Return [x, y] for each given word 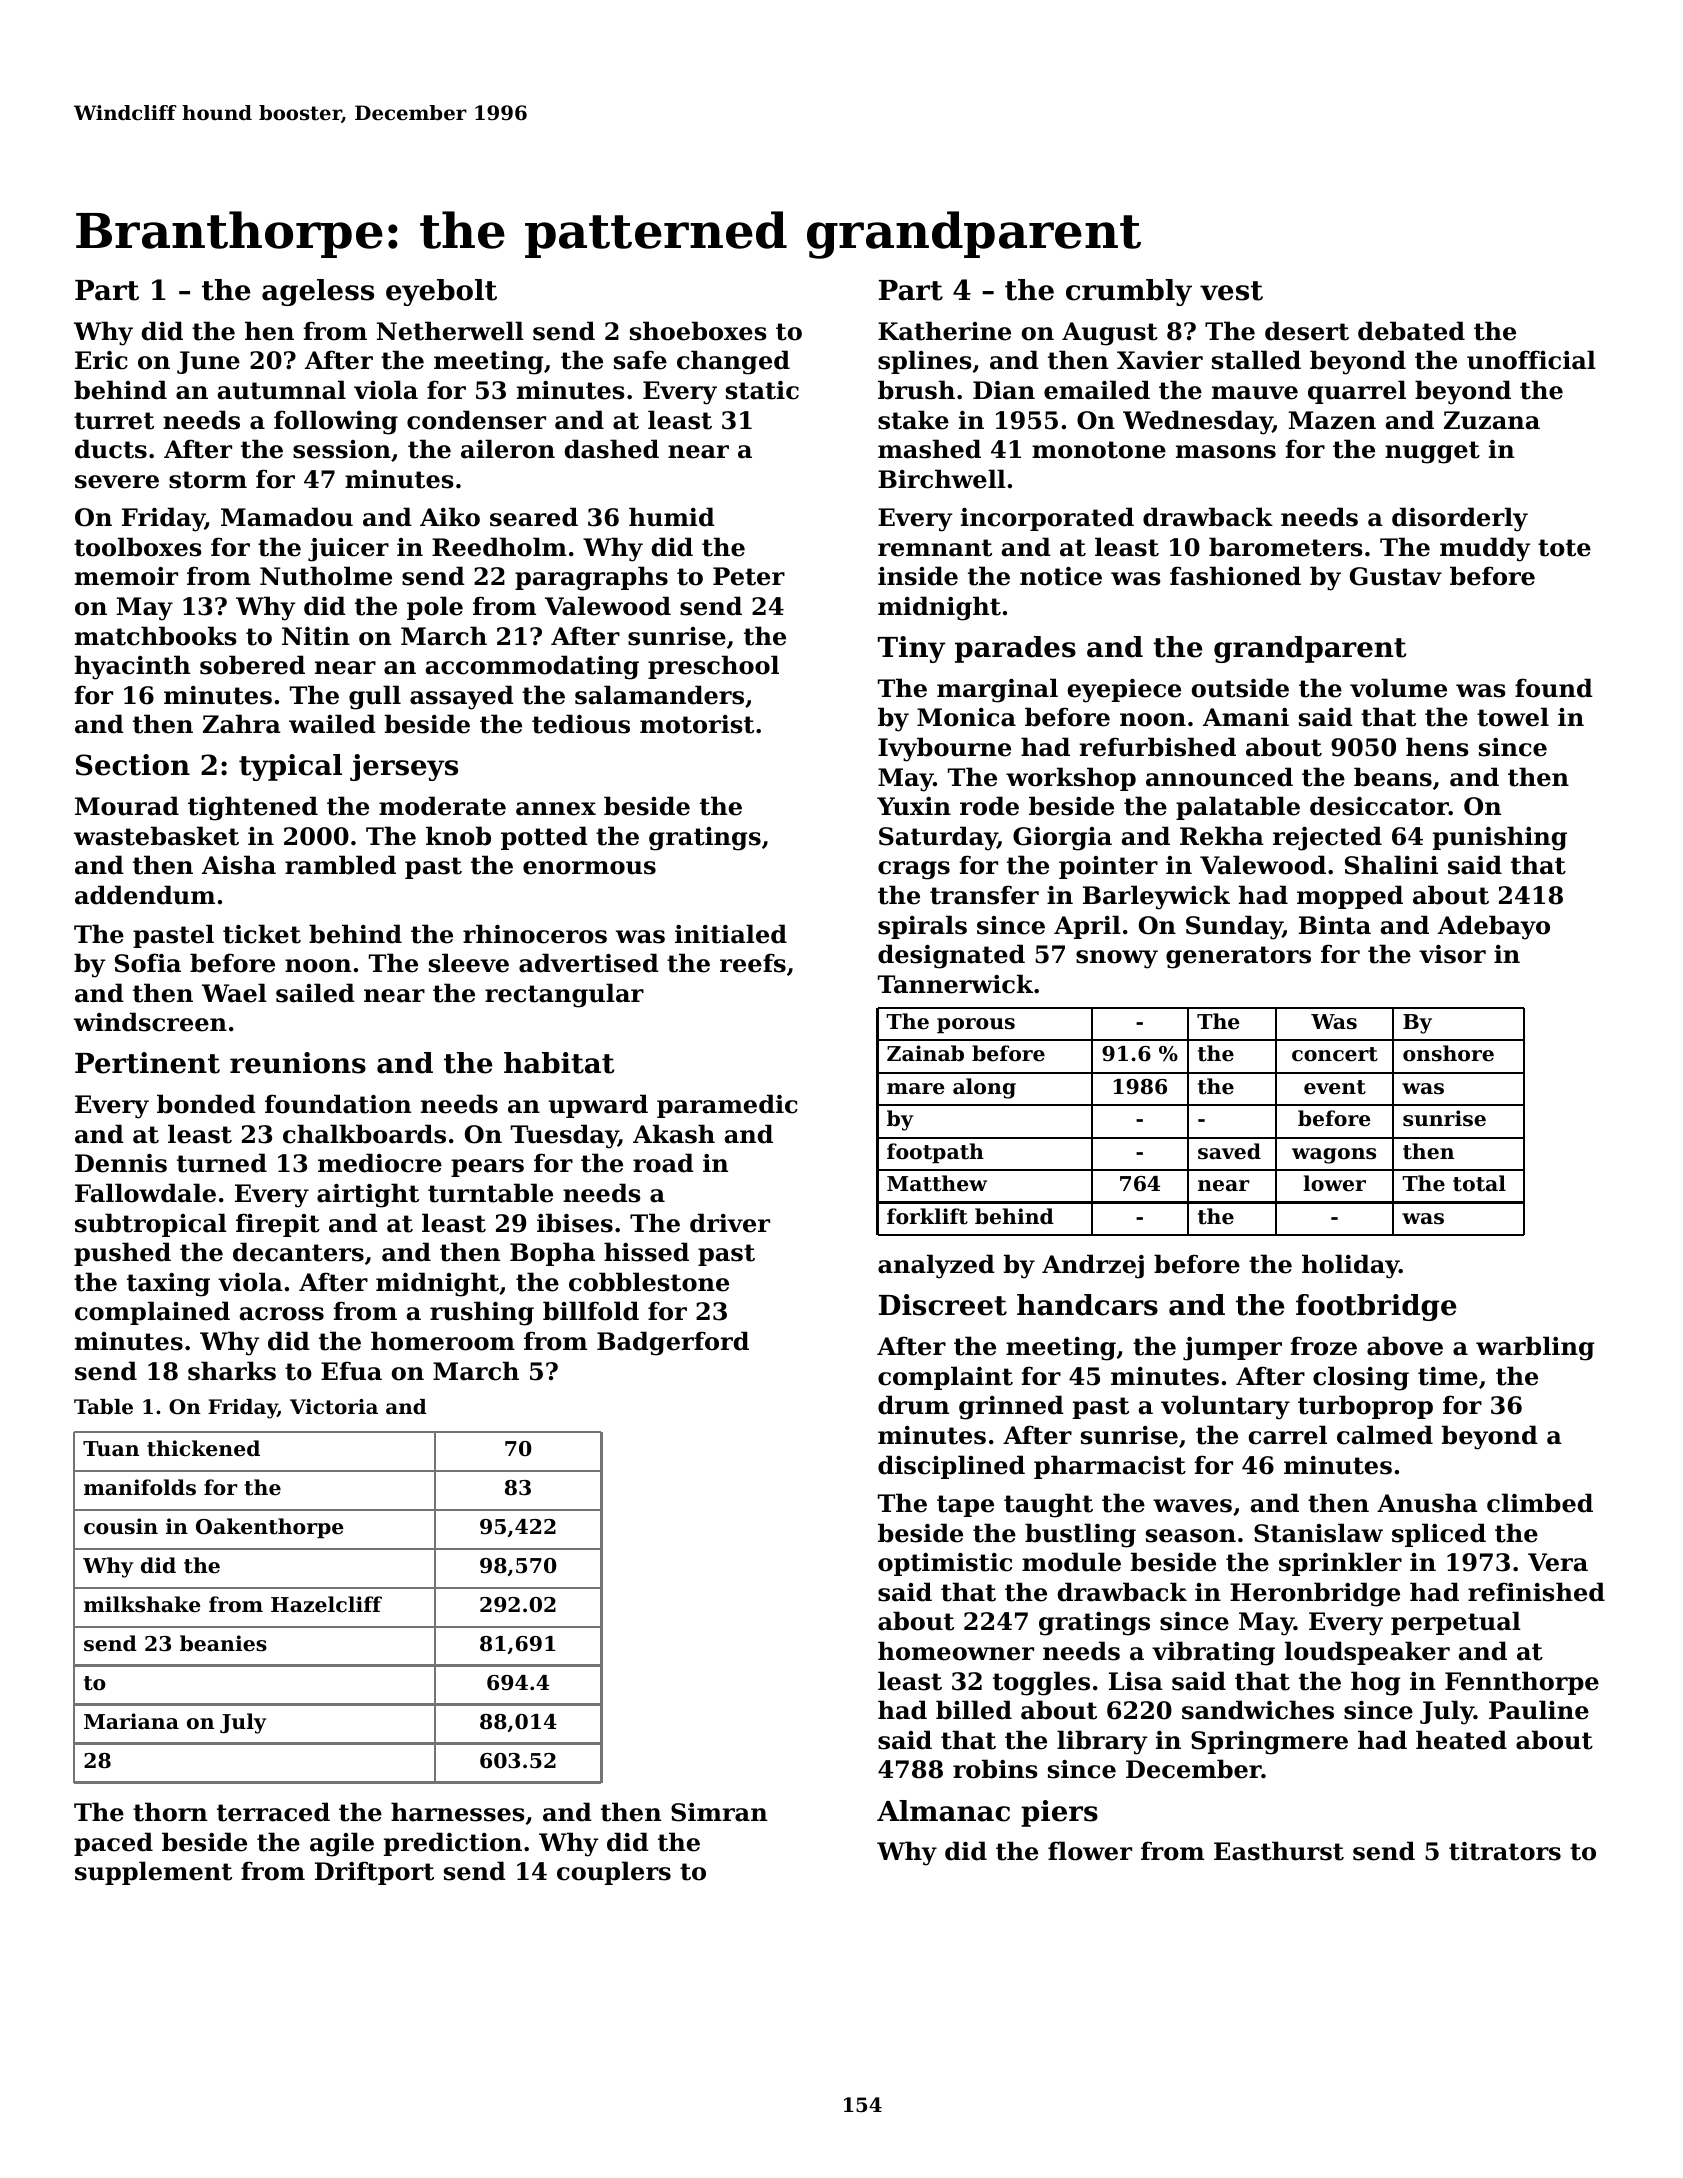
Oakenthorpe [270, 1528]
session [342, 449]
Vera [1558, 1562]
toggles [1041, 1683]
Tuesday [564, 1136]
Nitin [316, 636]
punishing [1500, 838]
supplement [153, 1873]
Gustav [1396, 576]
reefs [753, 963]
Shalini [1391, 865]
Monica [966, 717]
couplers [614, 1873]
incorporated [1047, 519]
